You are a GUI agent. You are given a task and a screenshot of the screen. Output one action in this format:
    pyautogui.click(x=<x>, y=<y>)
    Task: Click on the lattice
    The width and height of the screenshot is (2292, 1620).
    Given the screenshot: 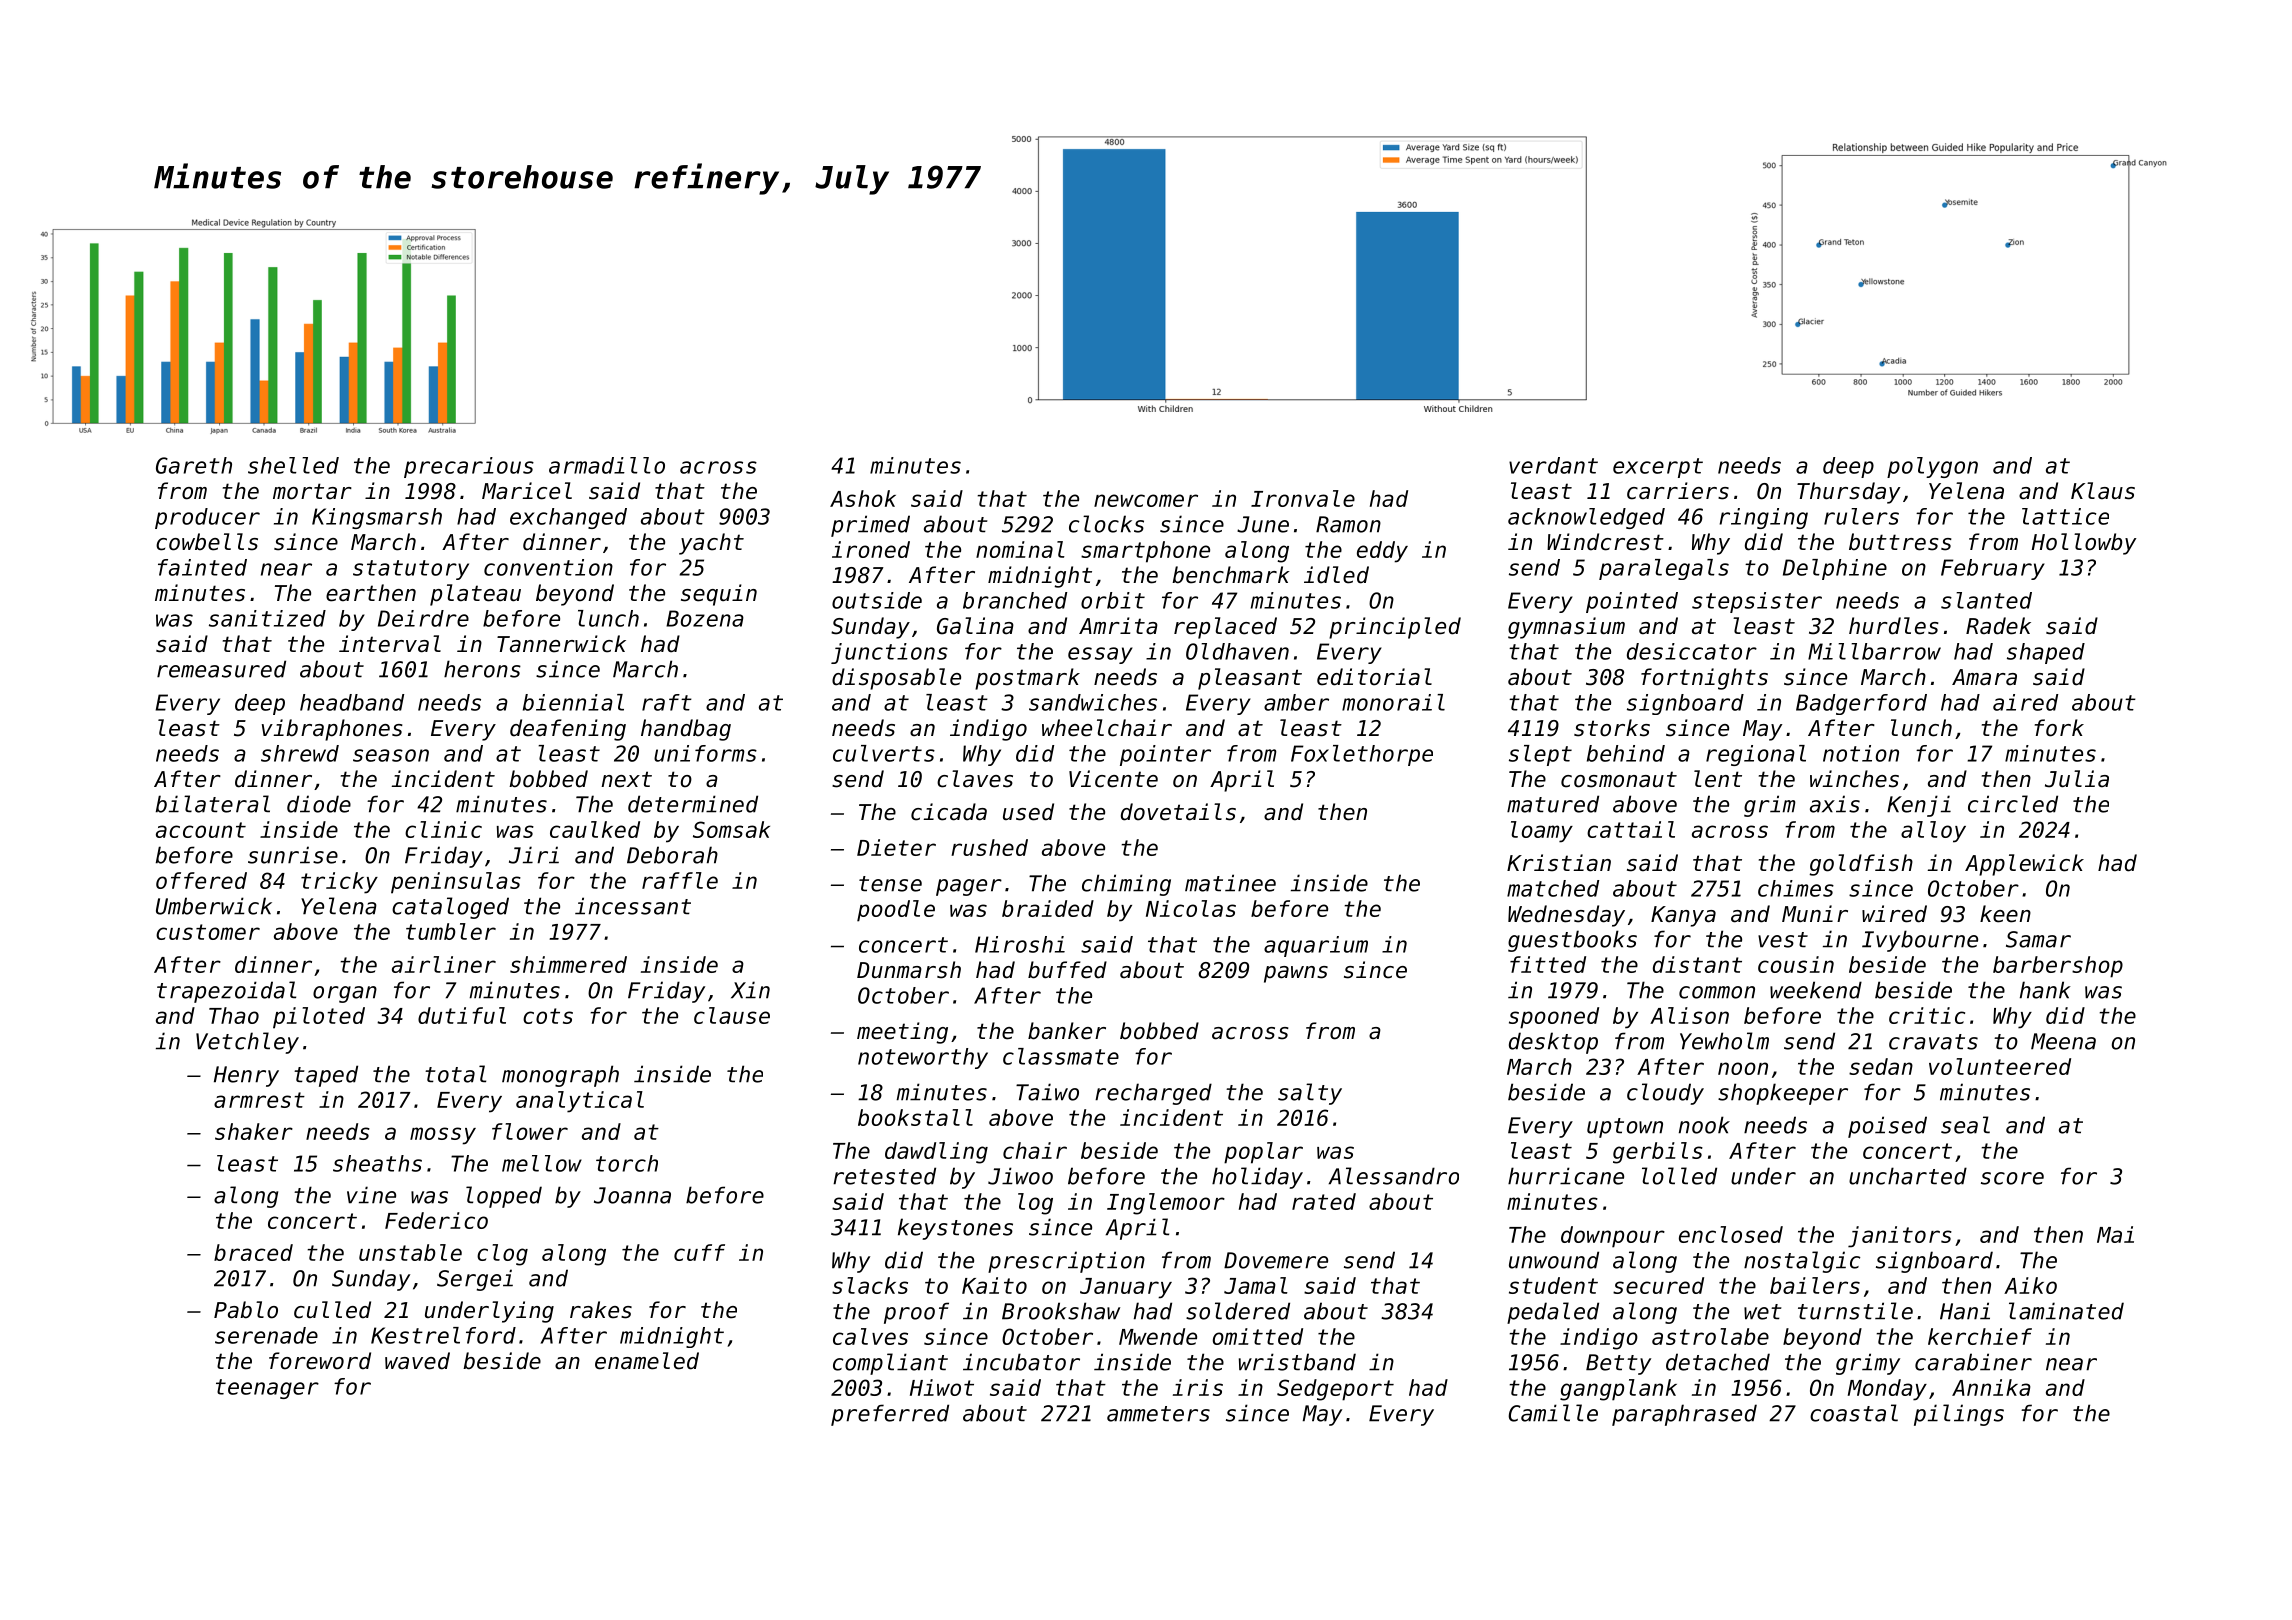 What is the action you would take?
    pyautogui.click(x=2065, y=516)
